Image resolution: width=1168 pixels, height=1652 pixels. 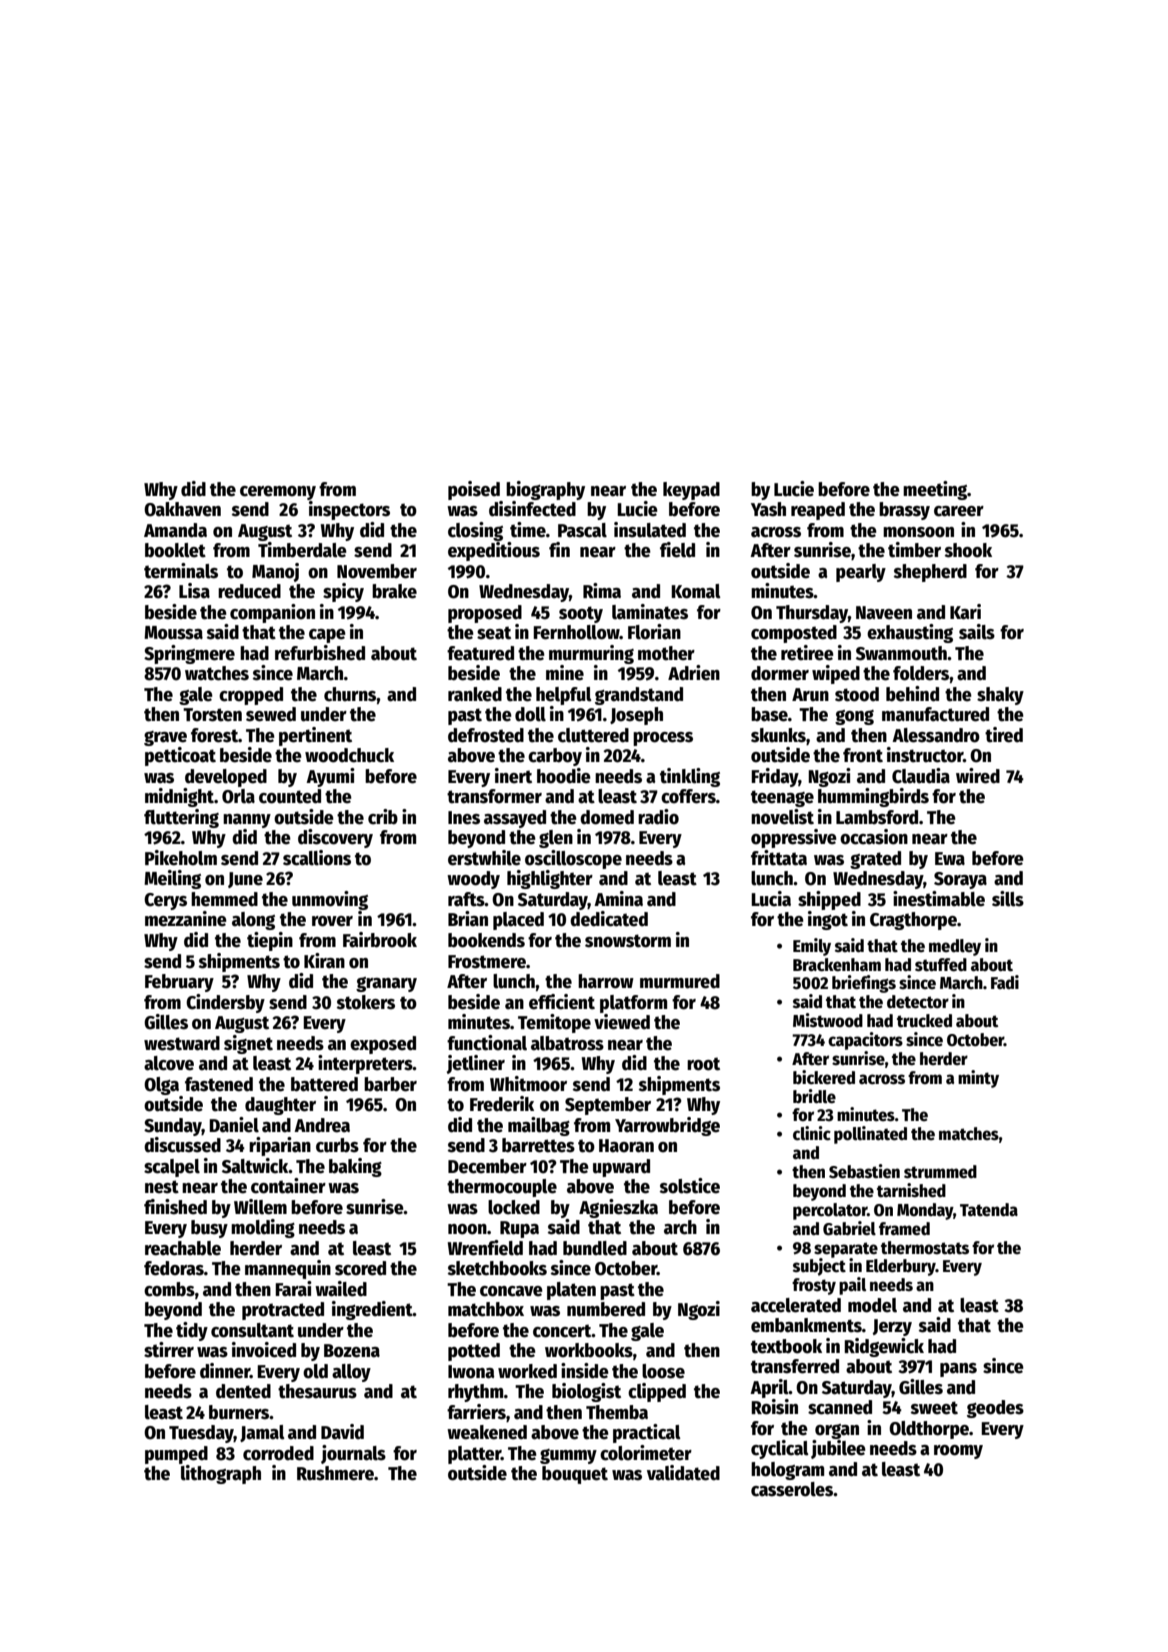 I want to click on functional, so click(x=487, y=1043).
